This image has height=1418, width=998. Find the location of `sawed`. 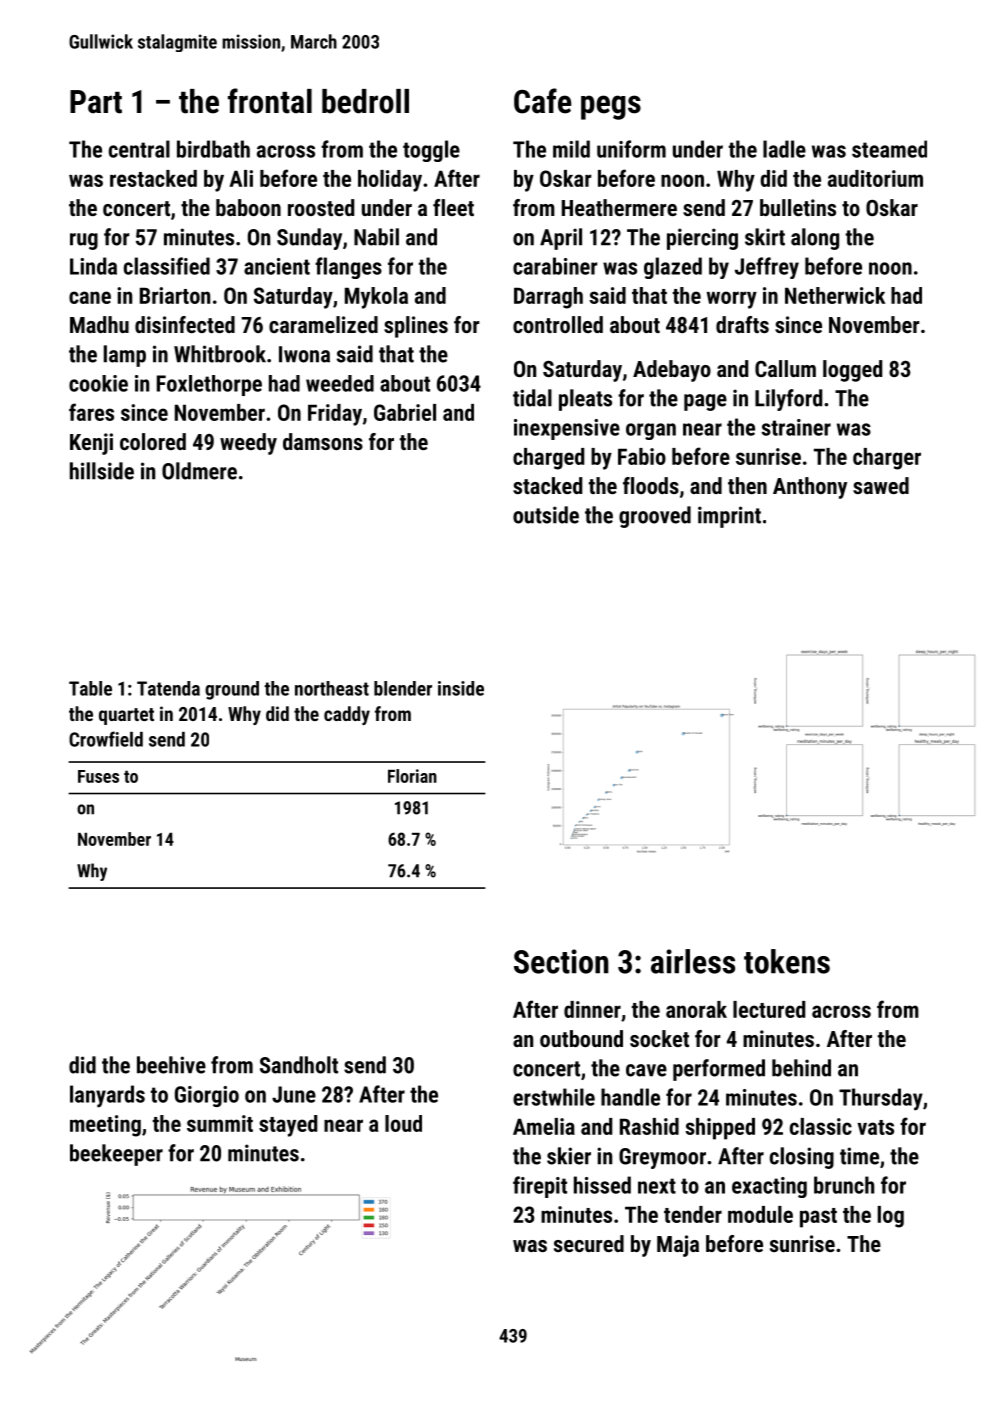

sawed is located at coordinates (881, 485).
